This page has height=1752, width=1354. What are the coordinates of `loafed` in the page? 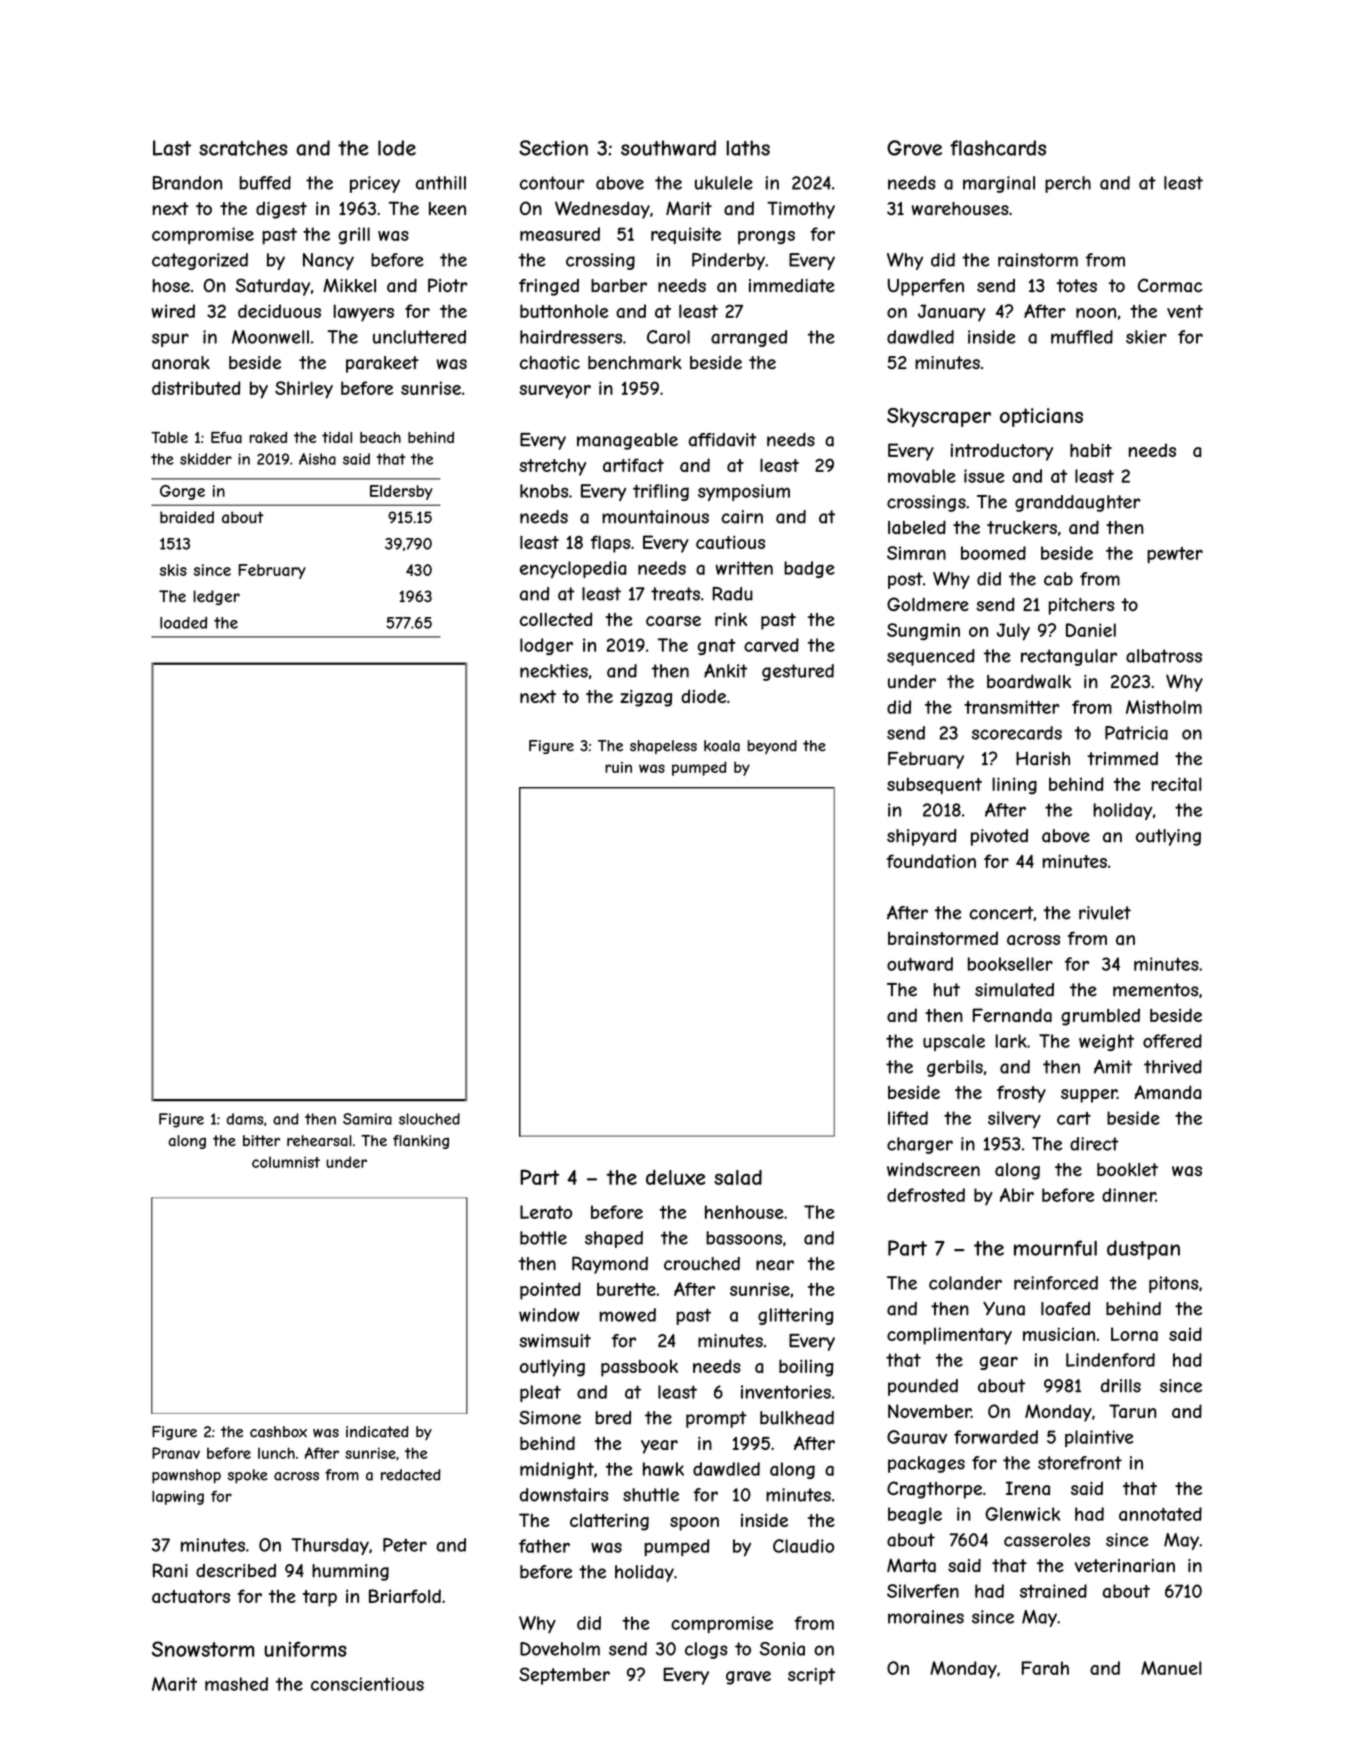 It's located at (1065, 1309).
